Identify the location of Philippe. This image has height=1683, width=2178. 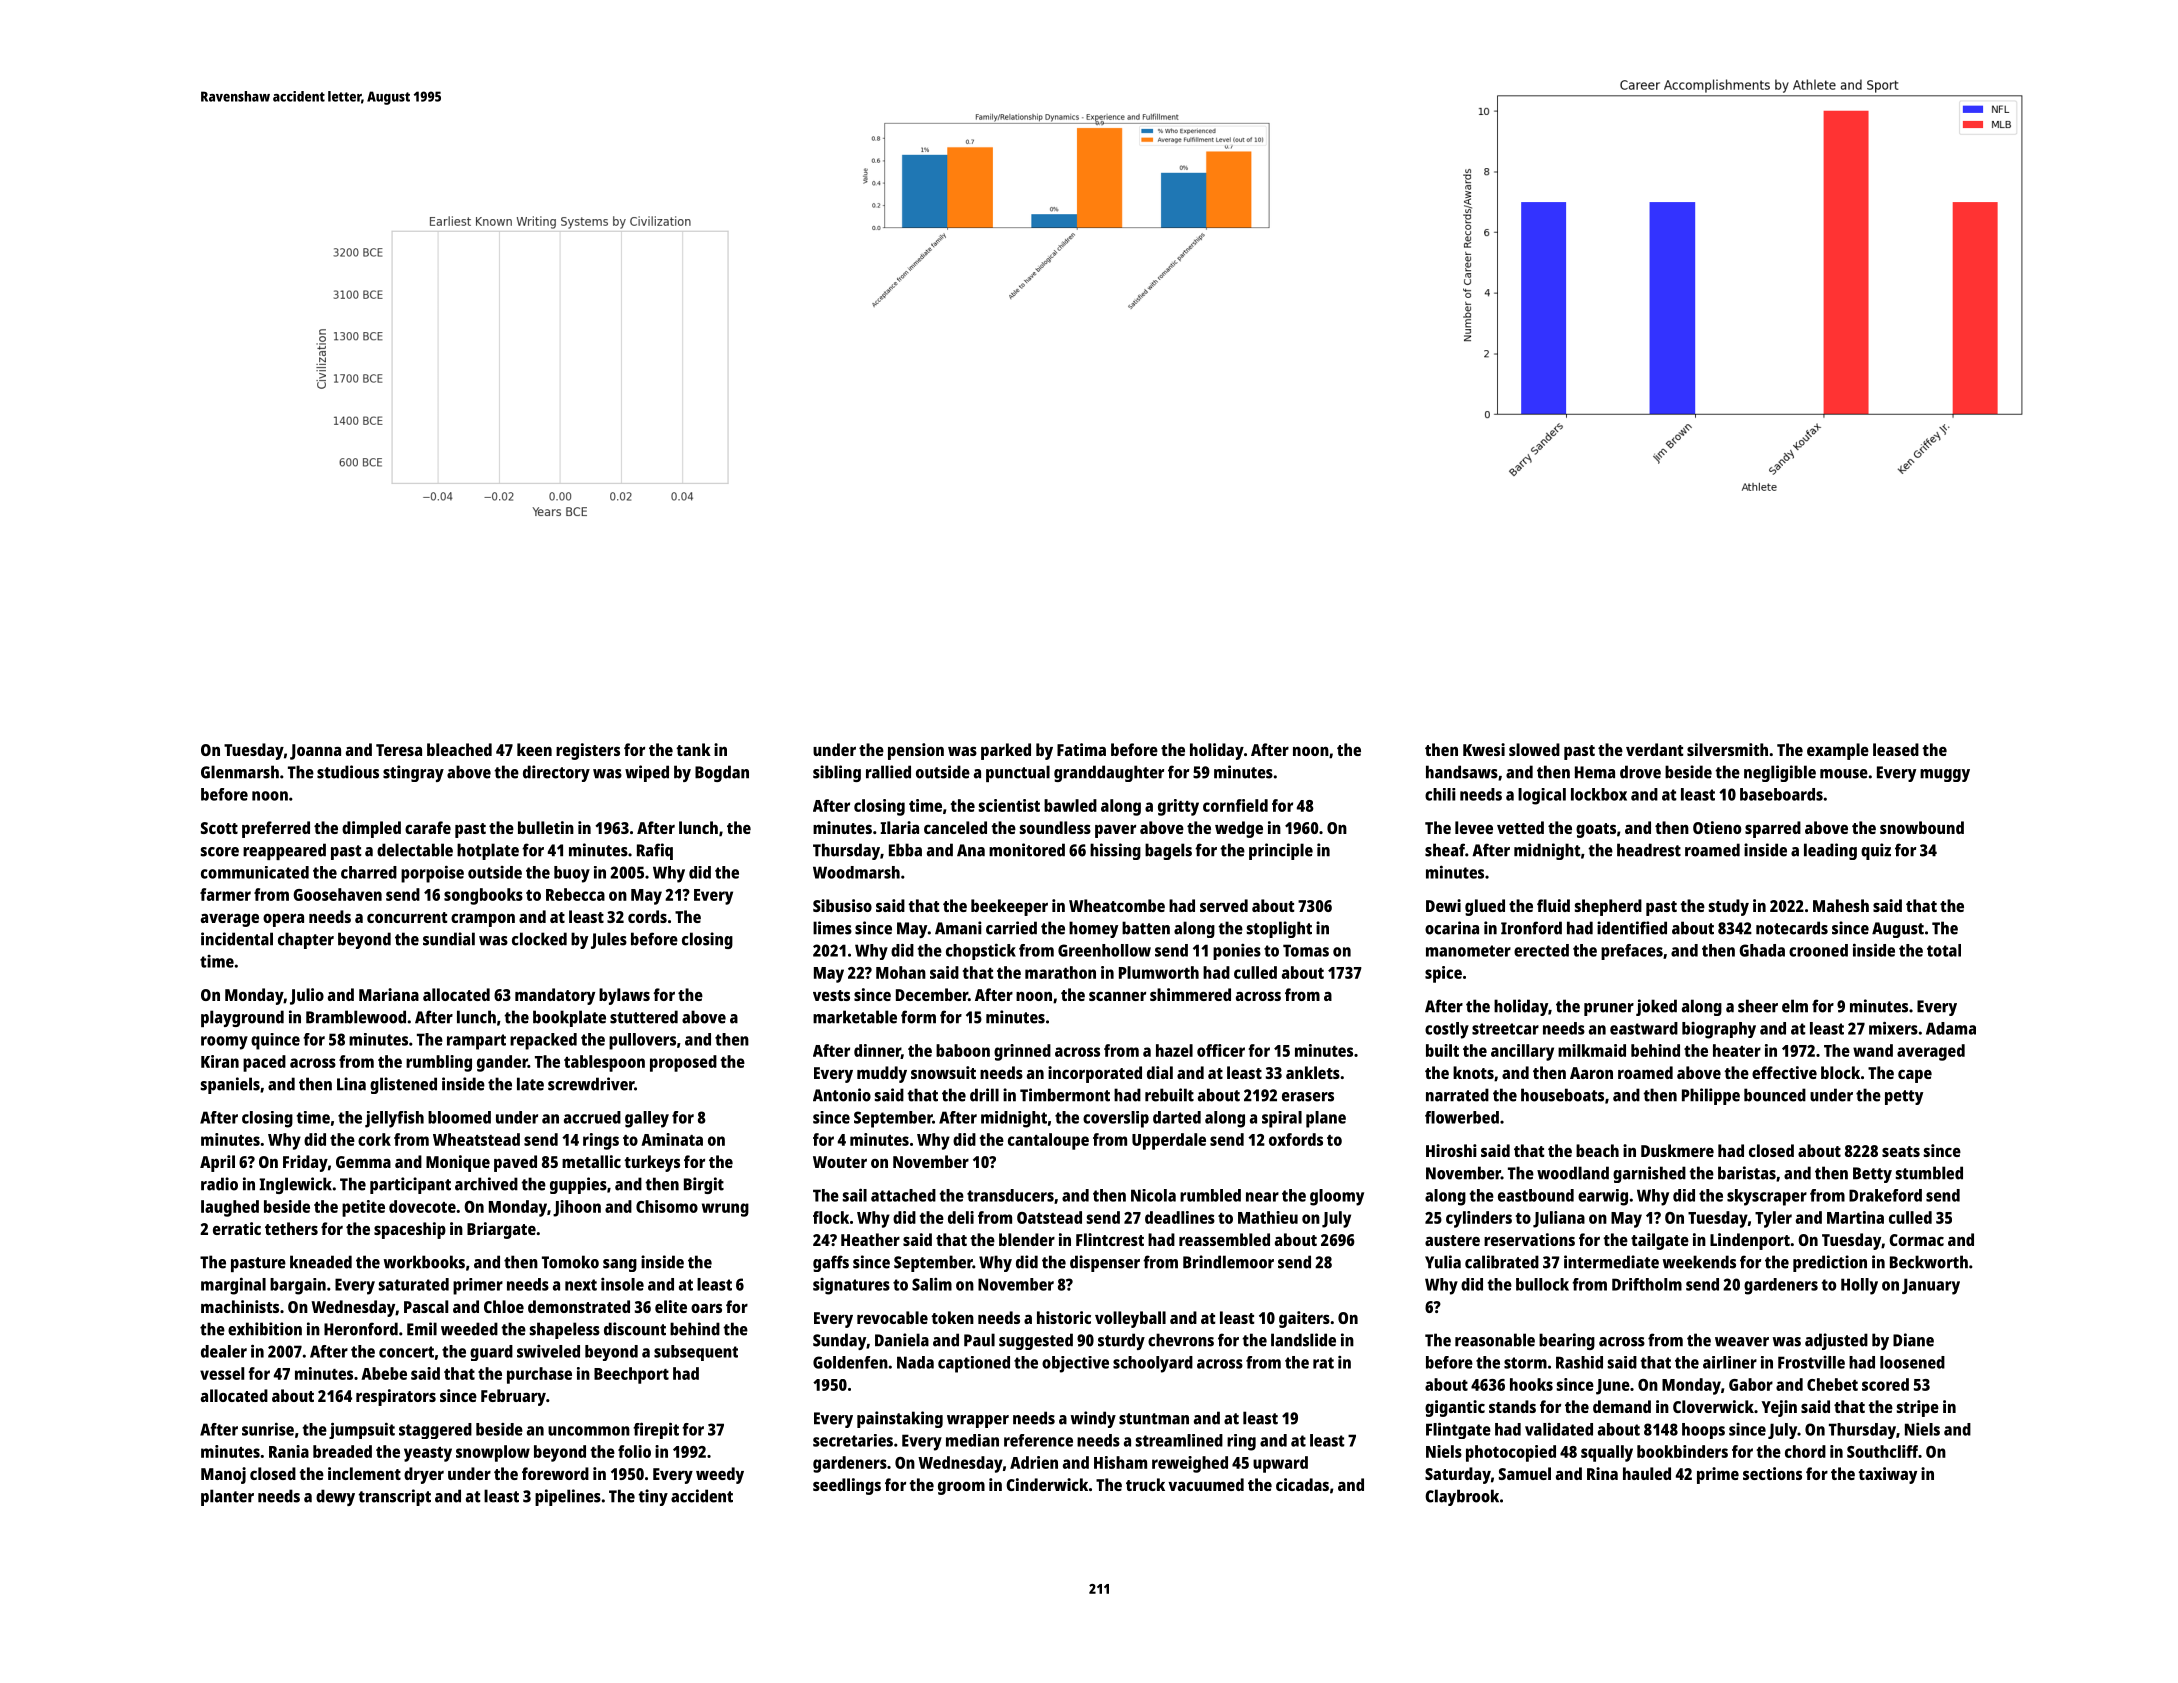
(1711, 1096).
